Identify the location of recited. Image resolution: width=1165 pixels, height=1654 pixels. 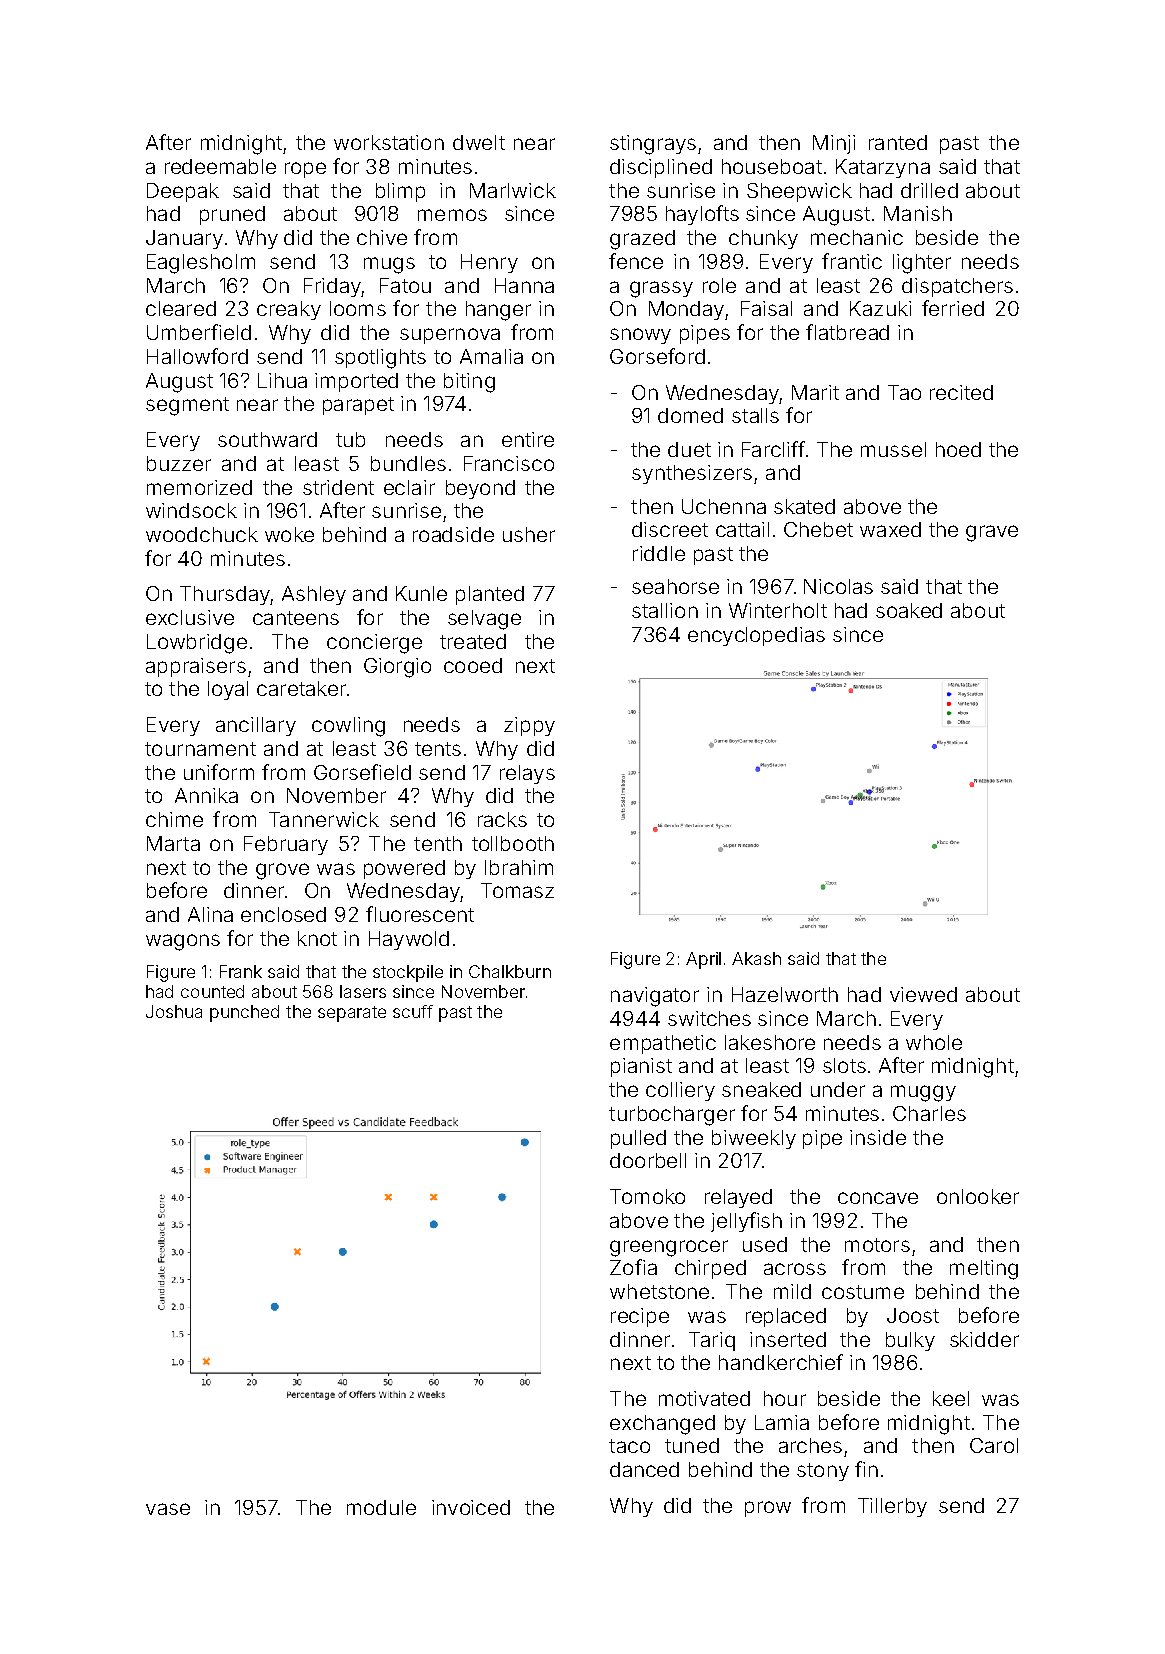
(961, 392).
